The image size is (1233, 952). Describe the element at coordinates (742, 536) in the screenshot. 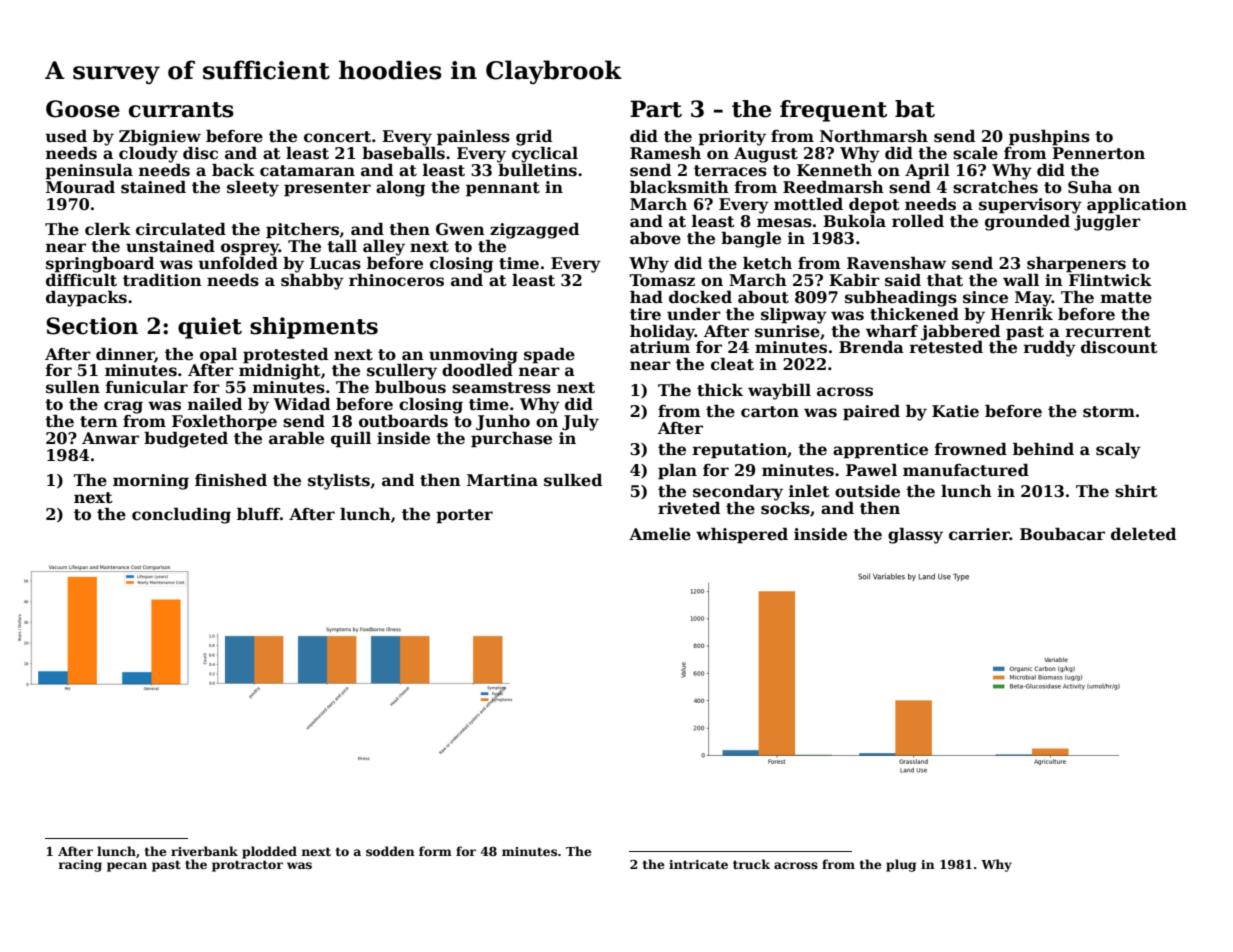

I see `whispered` at that location.
